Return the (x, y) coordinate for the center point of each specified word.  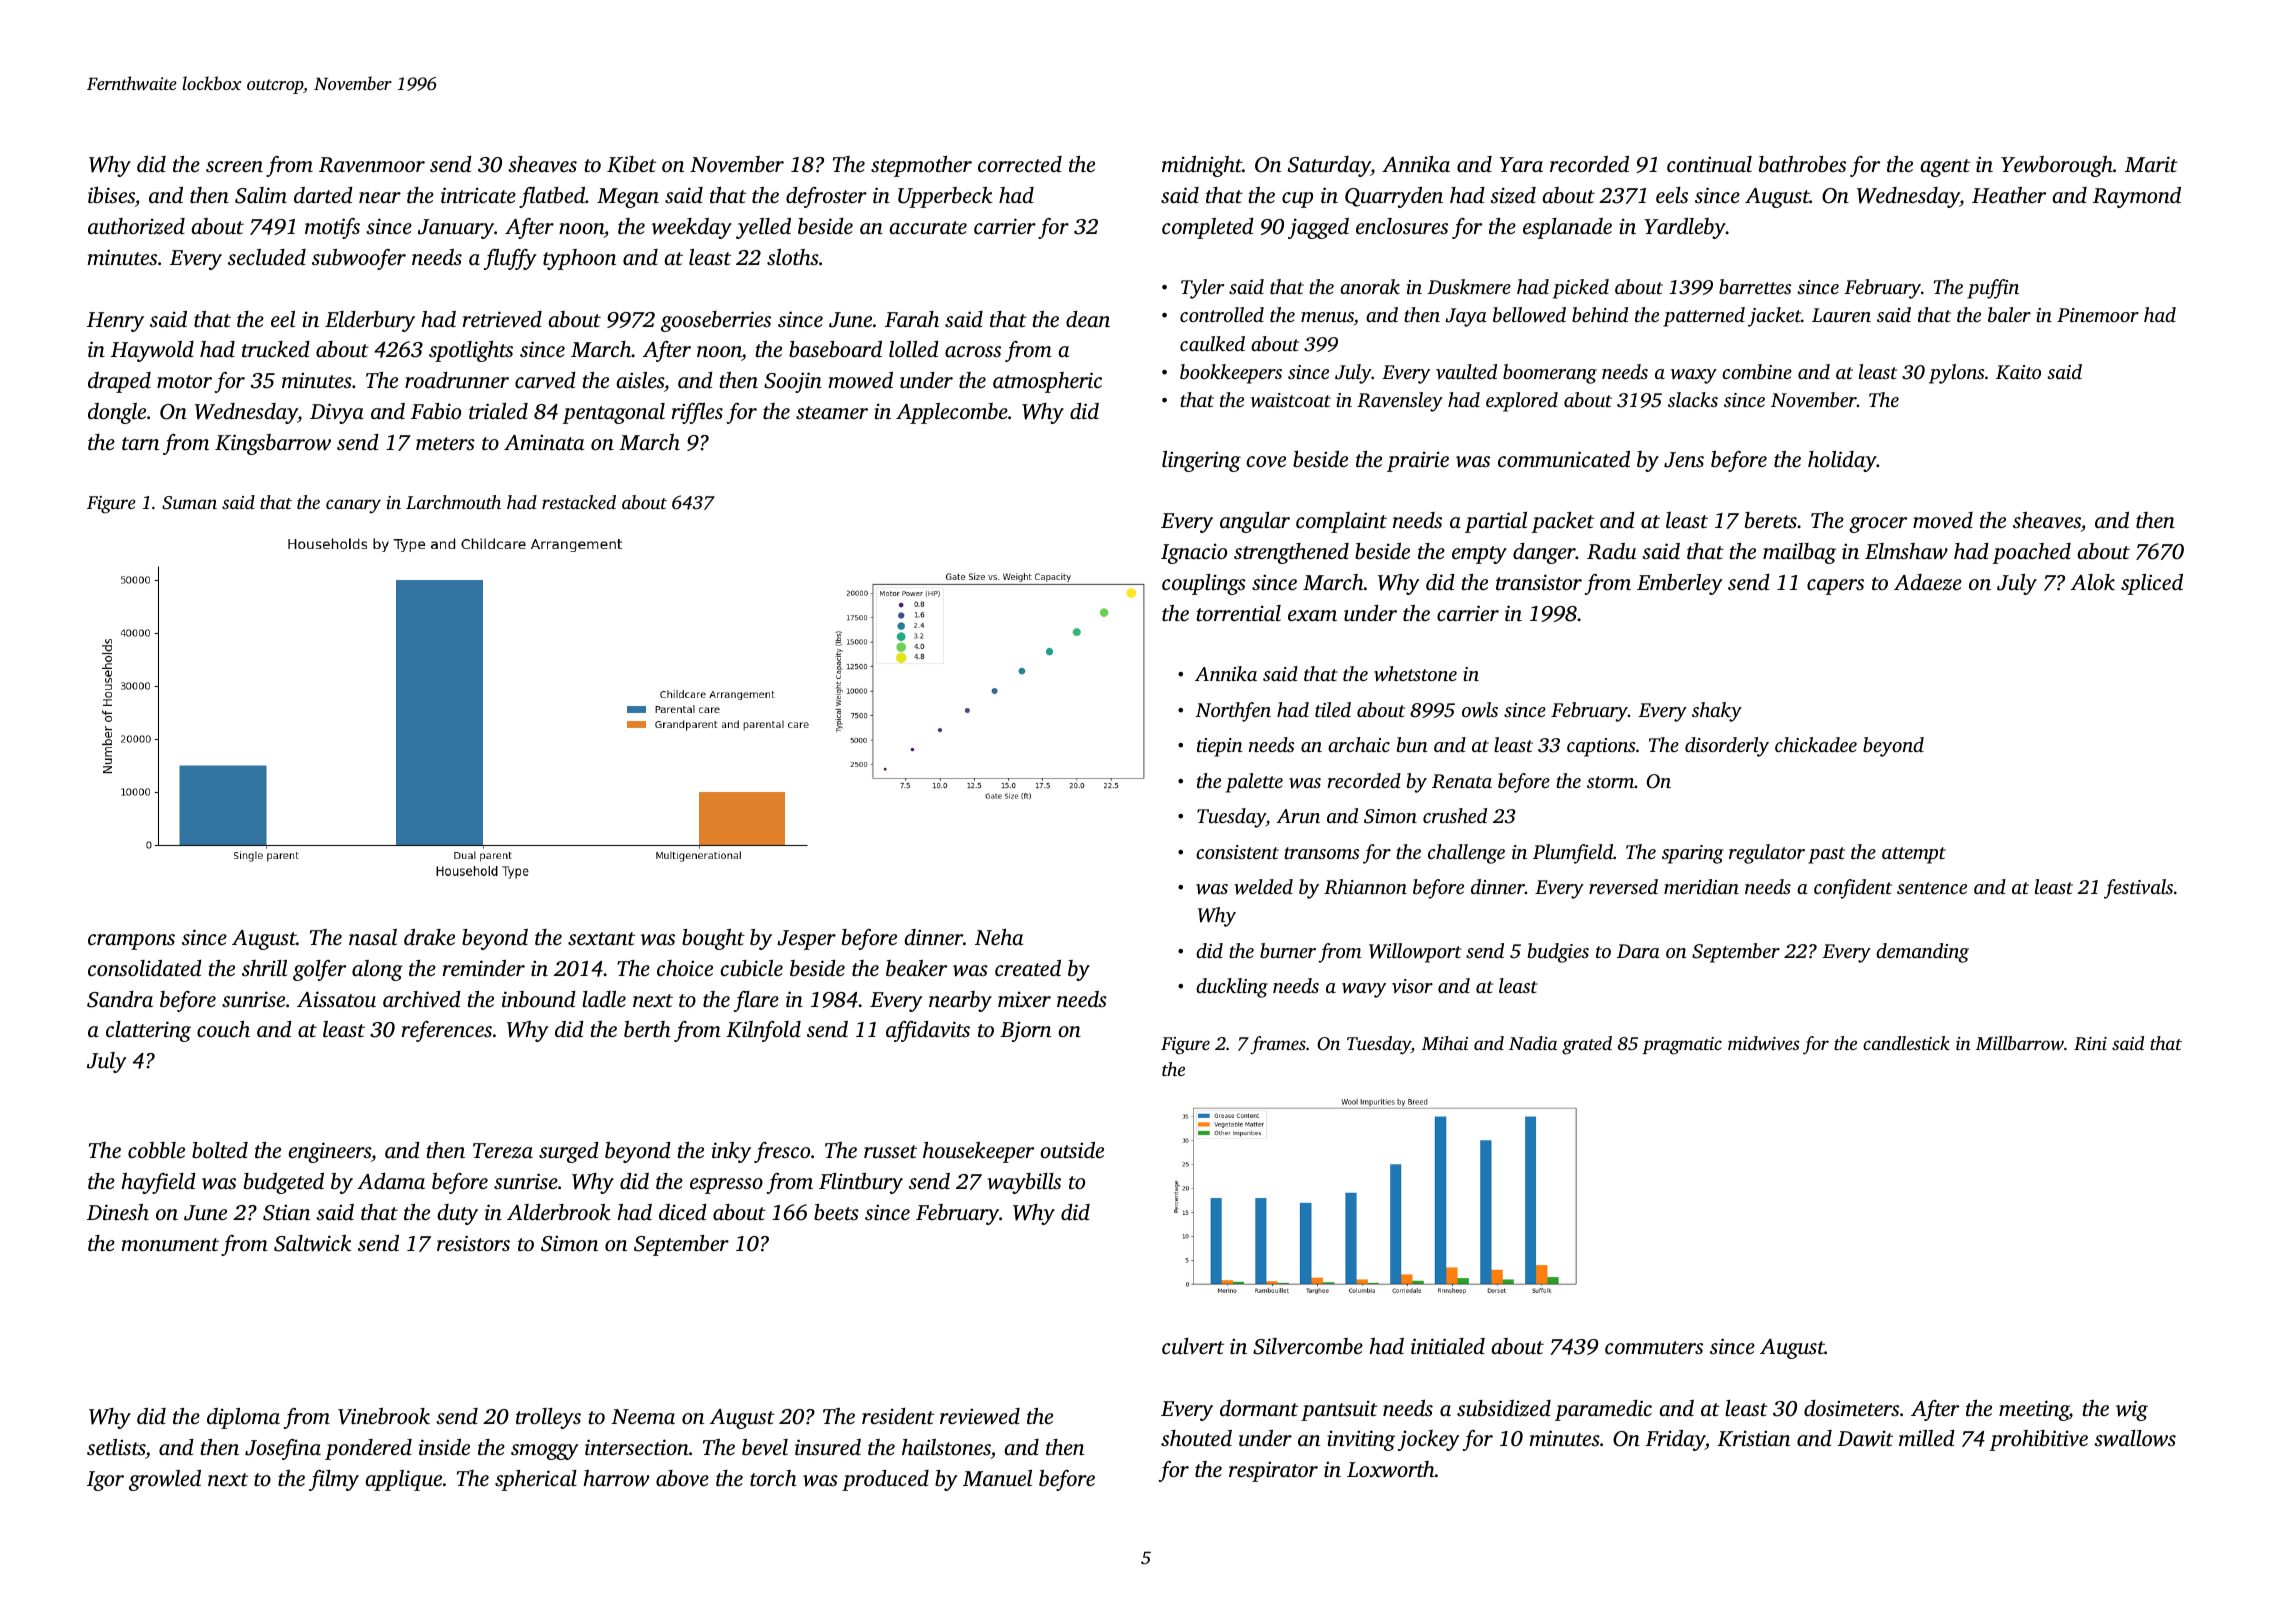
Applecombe (952, 413)
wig (2132, 1410)
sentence (1932, 888)
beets (836, 1212)
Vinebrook (384, 1416)
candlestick (1906, 1043)
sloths (793, 257)
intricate (478, 195)
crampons (131, 942)
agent (1945, 168)
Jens (1684, 460)
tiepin (1220, 747)
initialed (1448, 1346)
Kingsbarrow (273, 444)
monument (170, 1244)
